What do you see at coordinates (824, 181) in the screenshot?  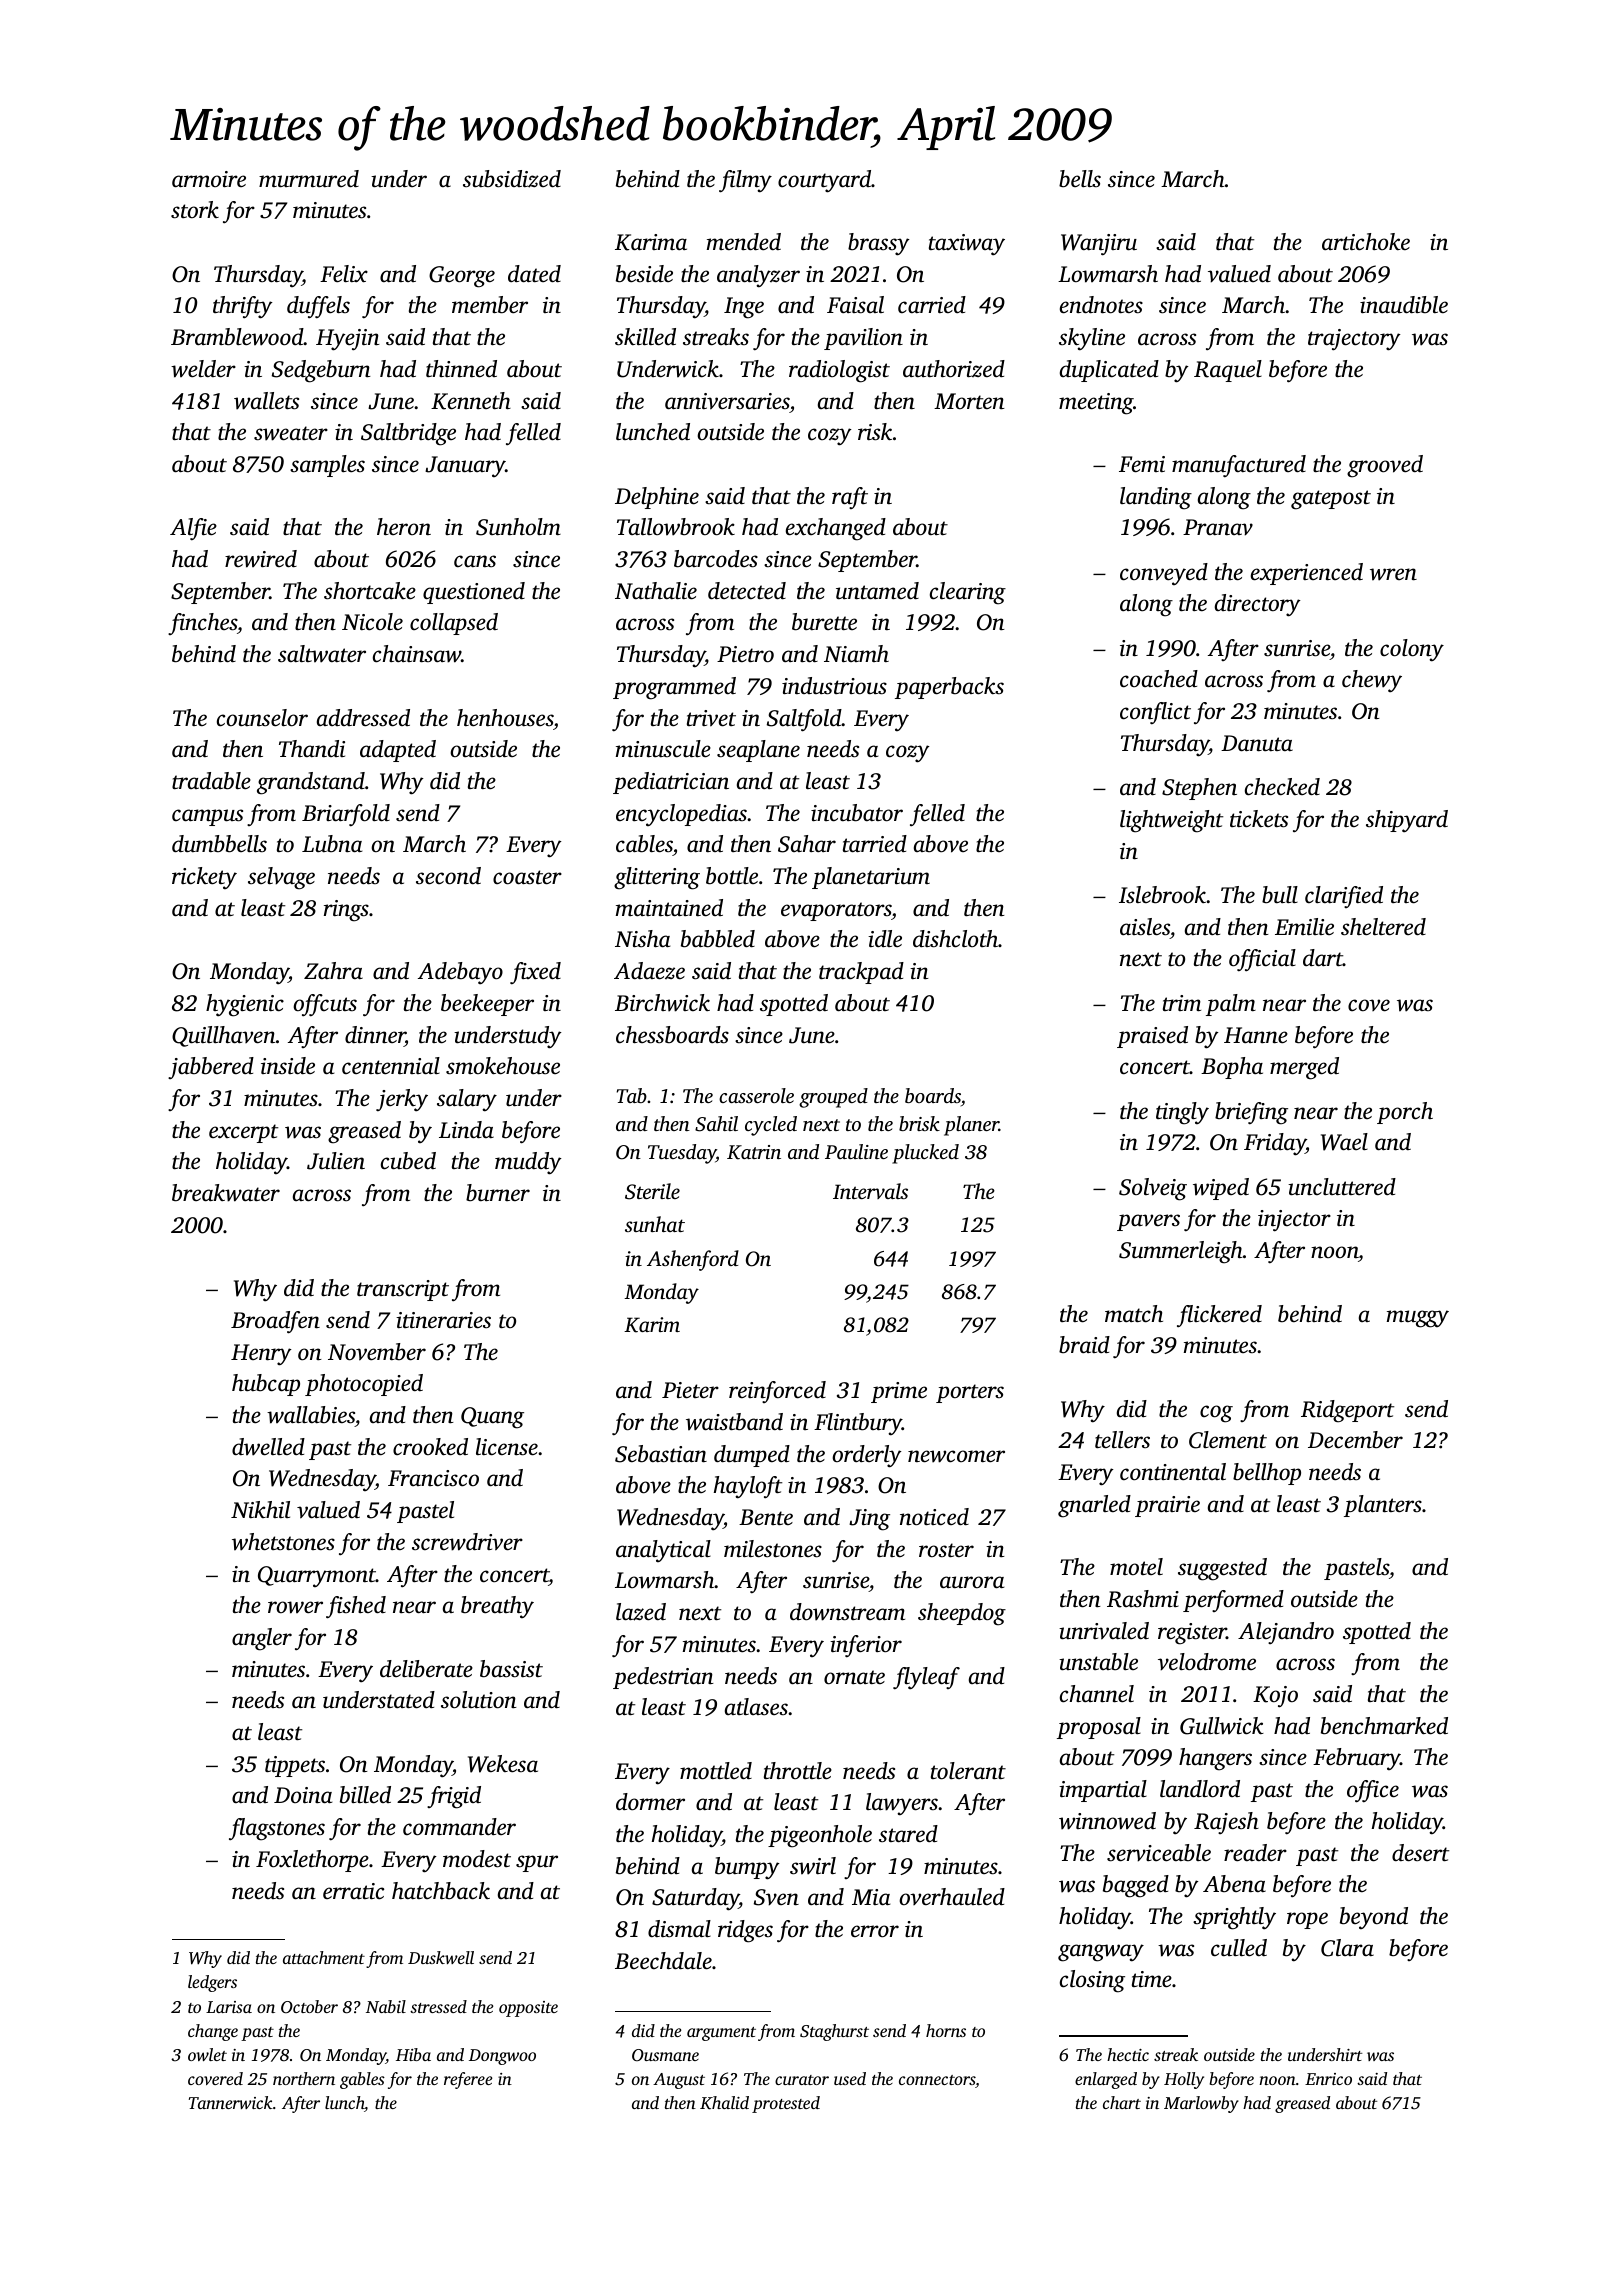 I see `courtyard` at bounding box center [824, 181].
